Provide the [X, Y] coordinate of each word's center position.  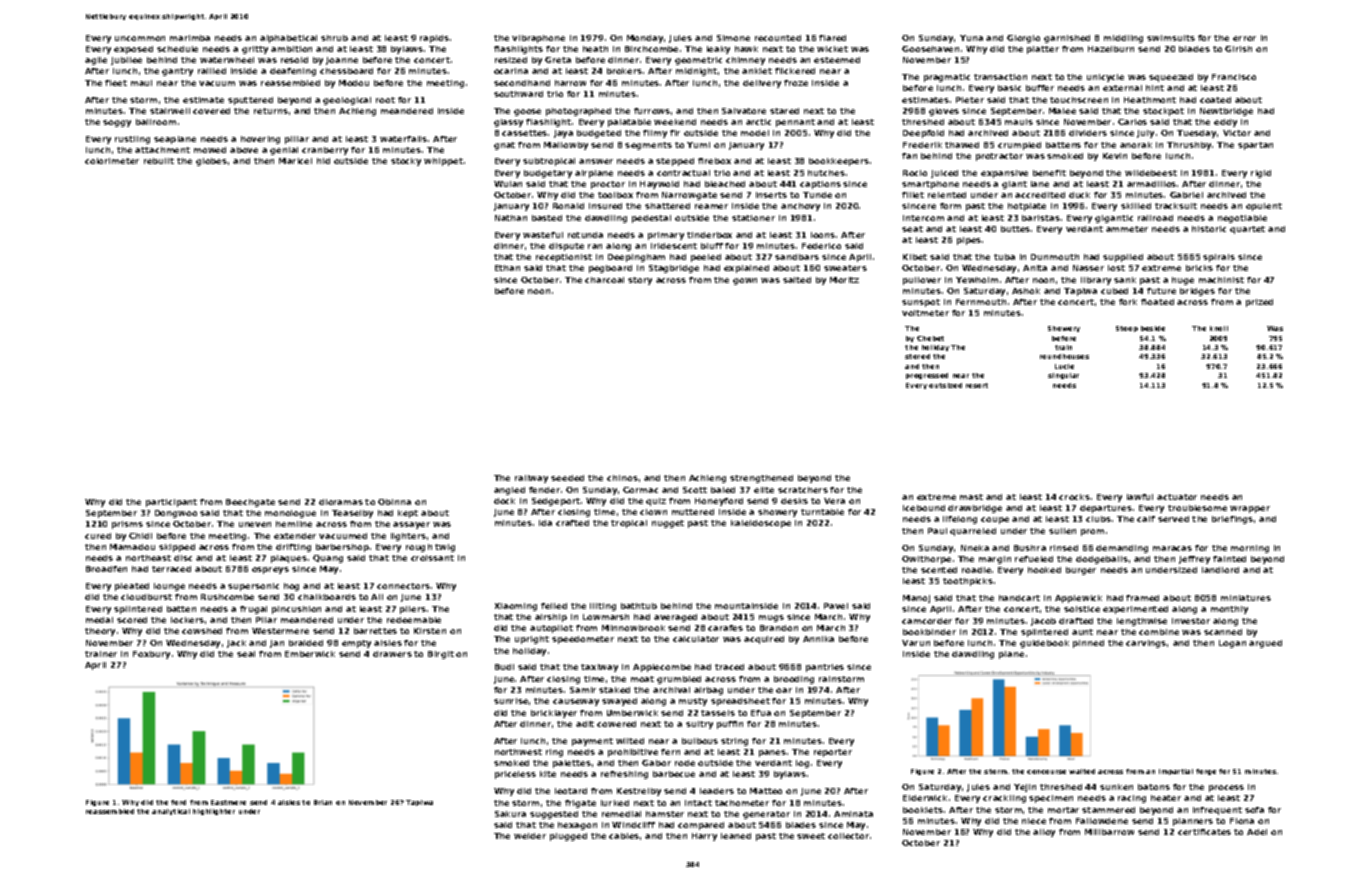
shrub [334, 38]
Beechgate [250, 503]
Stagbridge [674, 269]
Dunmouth [1055, 257]
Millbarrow [1109, 832]
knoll [1219, 328]
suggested [554, 815]
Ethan [507, 268]
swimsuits [1171, 38]
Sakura [510, 814]
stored [917, 356]
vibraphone [538, 39]
